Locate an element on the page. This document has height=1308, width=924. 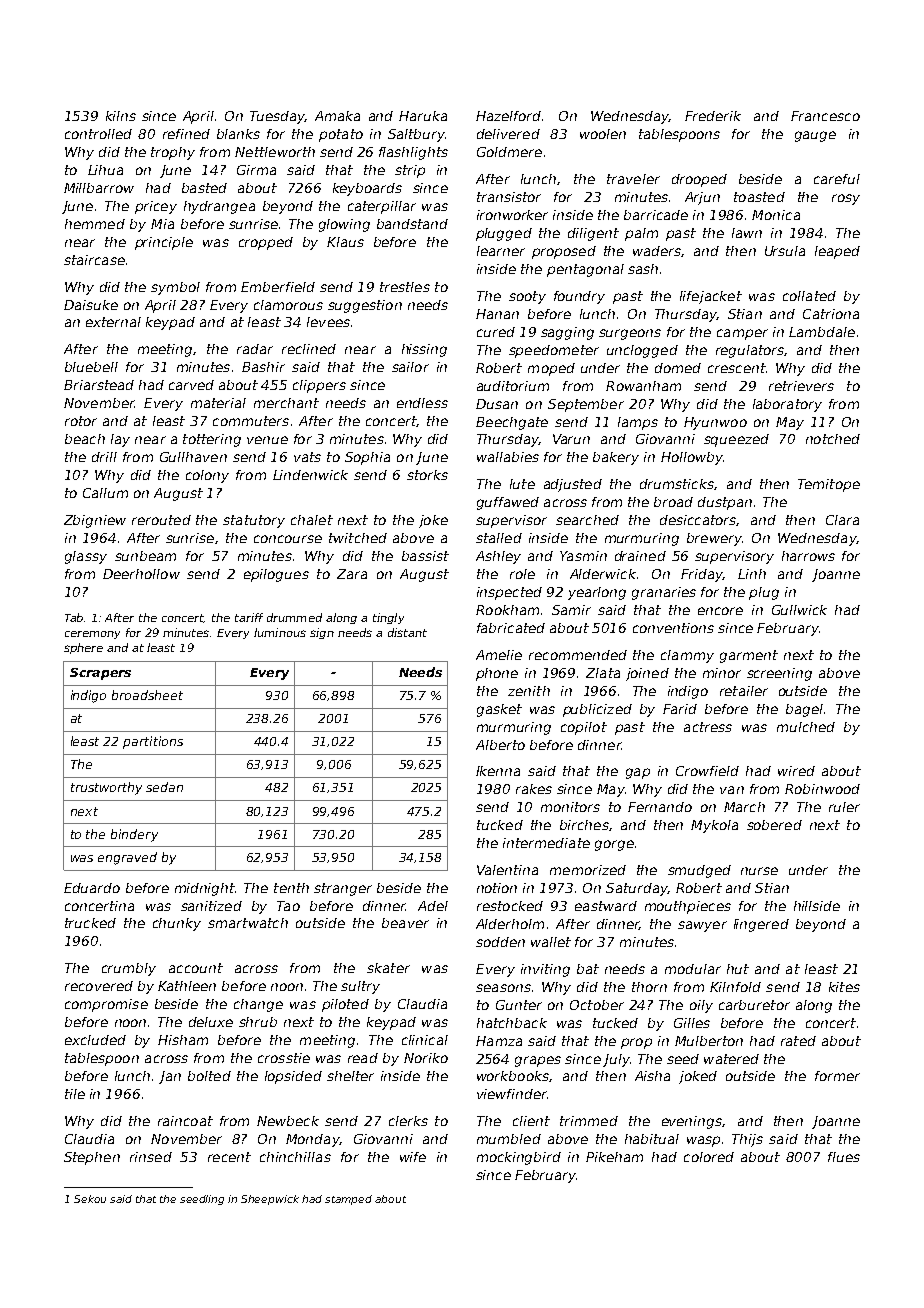
Stephen is located at coordinates (92, 1158).
